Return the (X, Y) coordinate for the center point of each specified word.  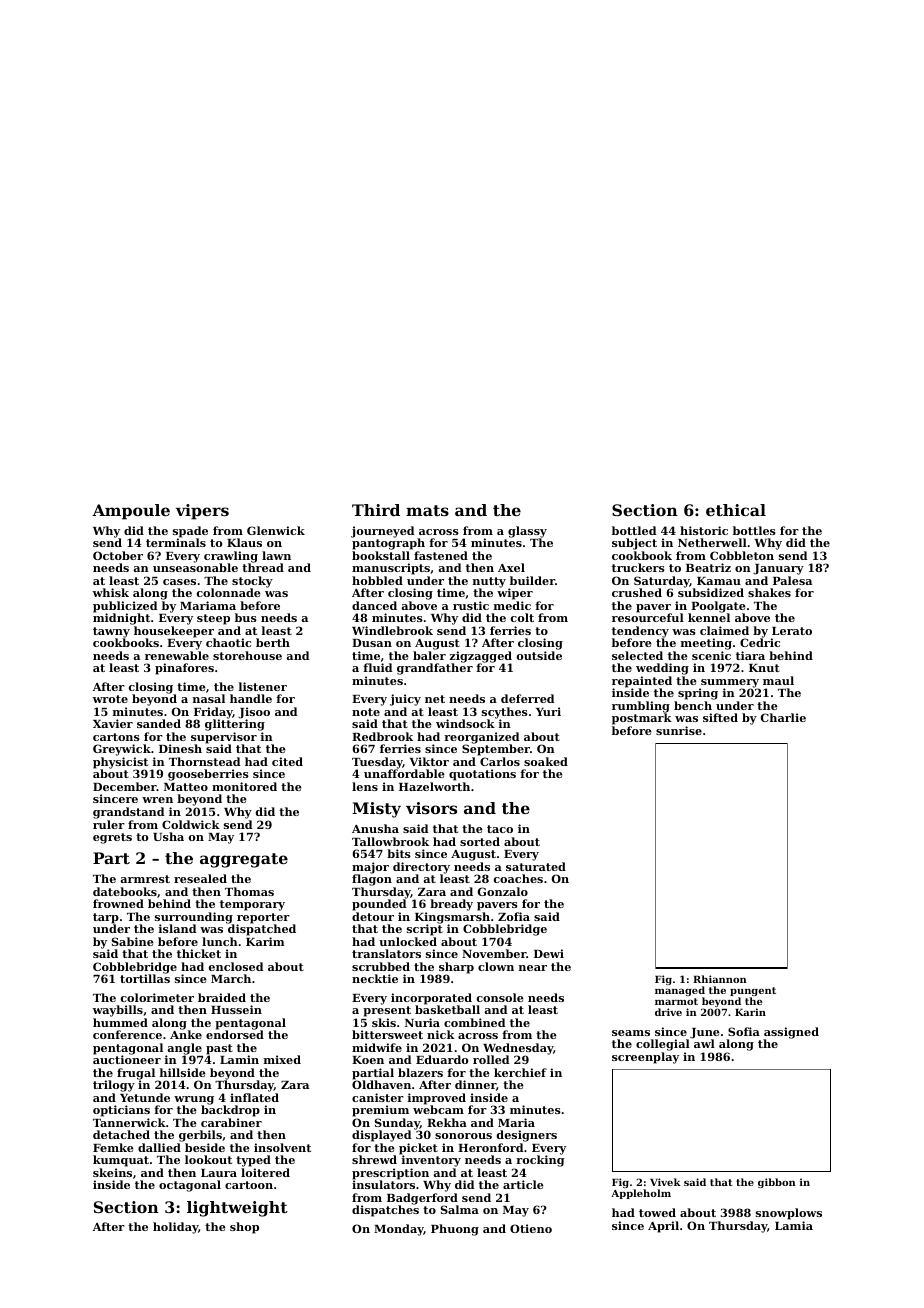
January (778, 569)
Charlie (783, 717)
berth (273, 642)
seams (631, 1033)
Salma (460, 1209)
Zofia (514, 916)
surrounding (194, 918)
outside (539, 655)
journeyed (382, 532)
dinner (475, 1084)
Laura (219, 1173)
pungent (753, 991)
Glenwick (276, 530)
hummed (120, 1022)
